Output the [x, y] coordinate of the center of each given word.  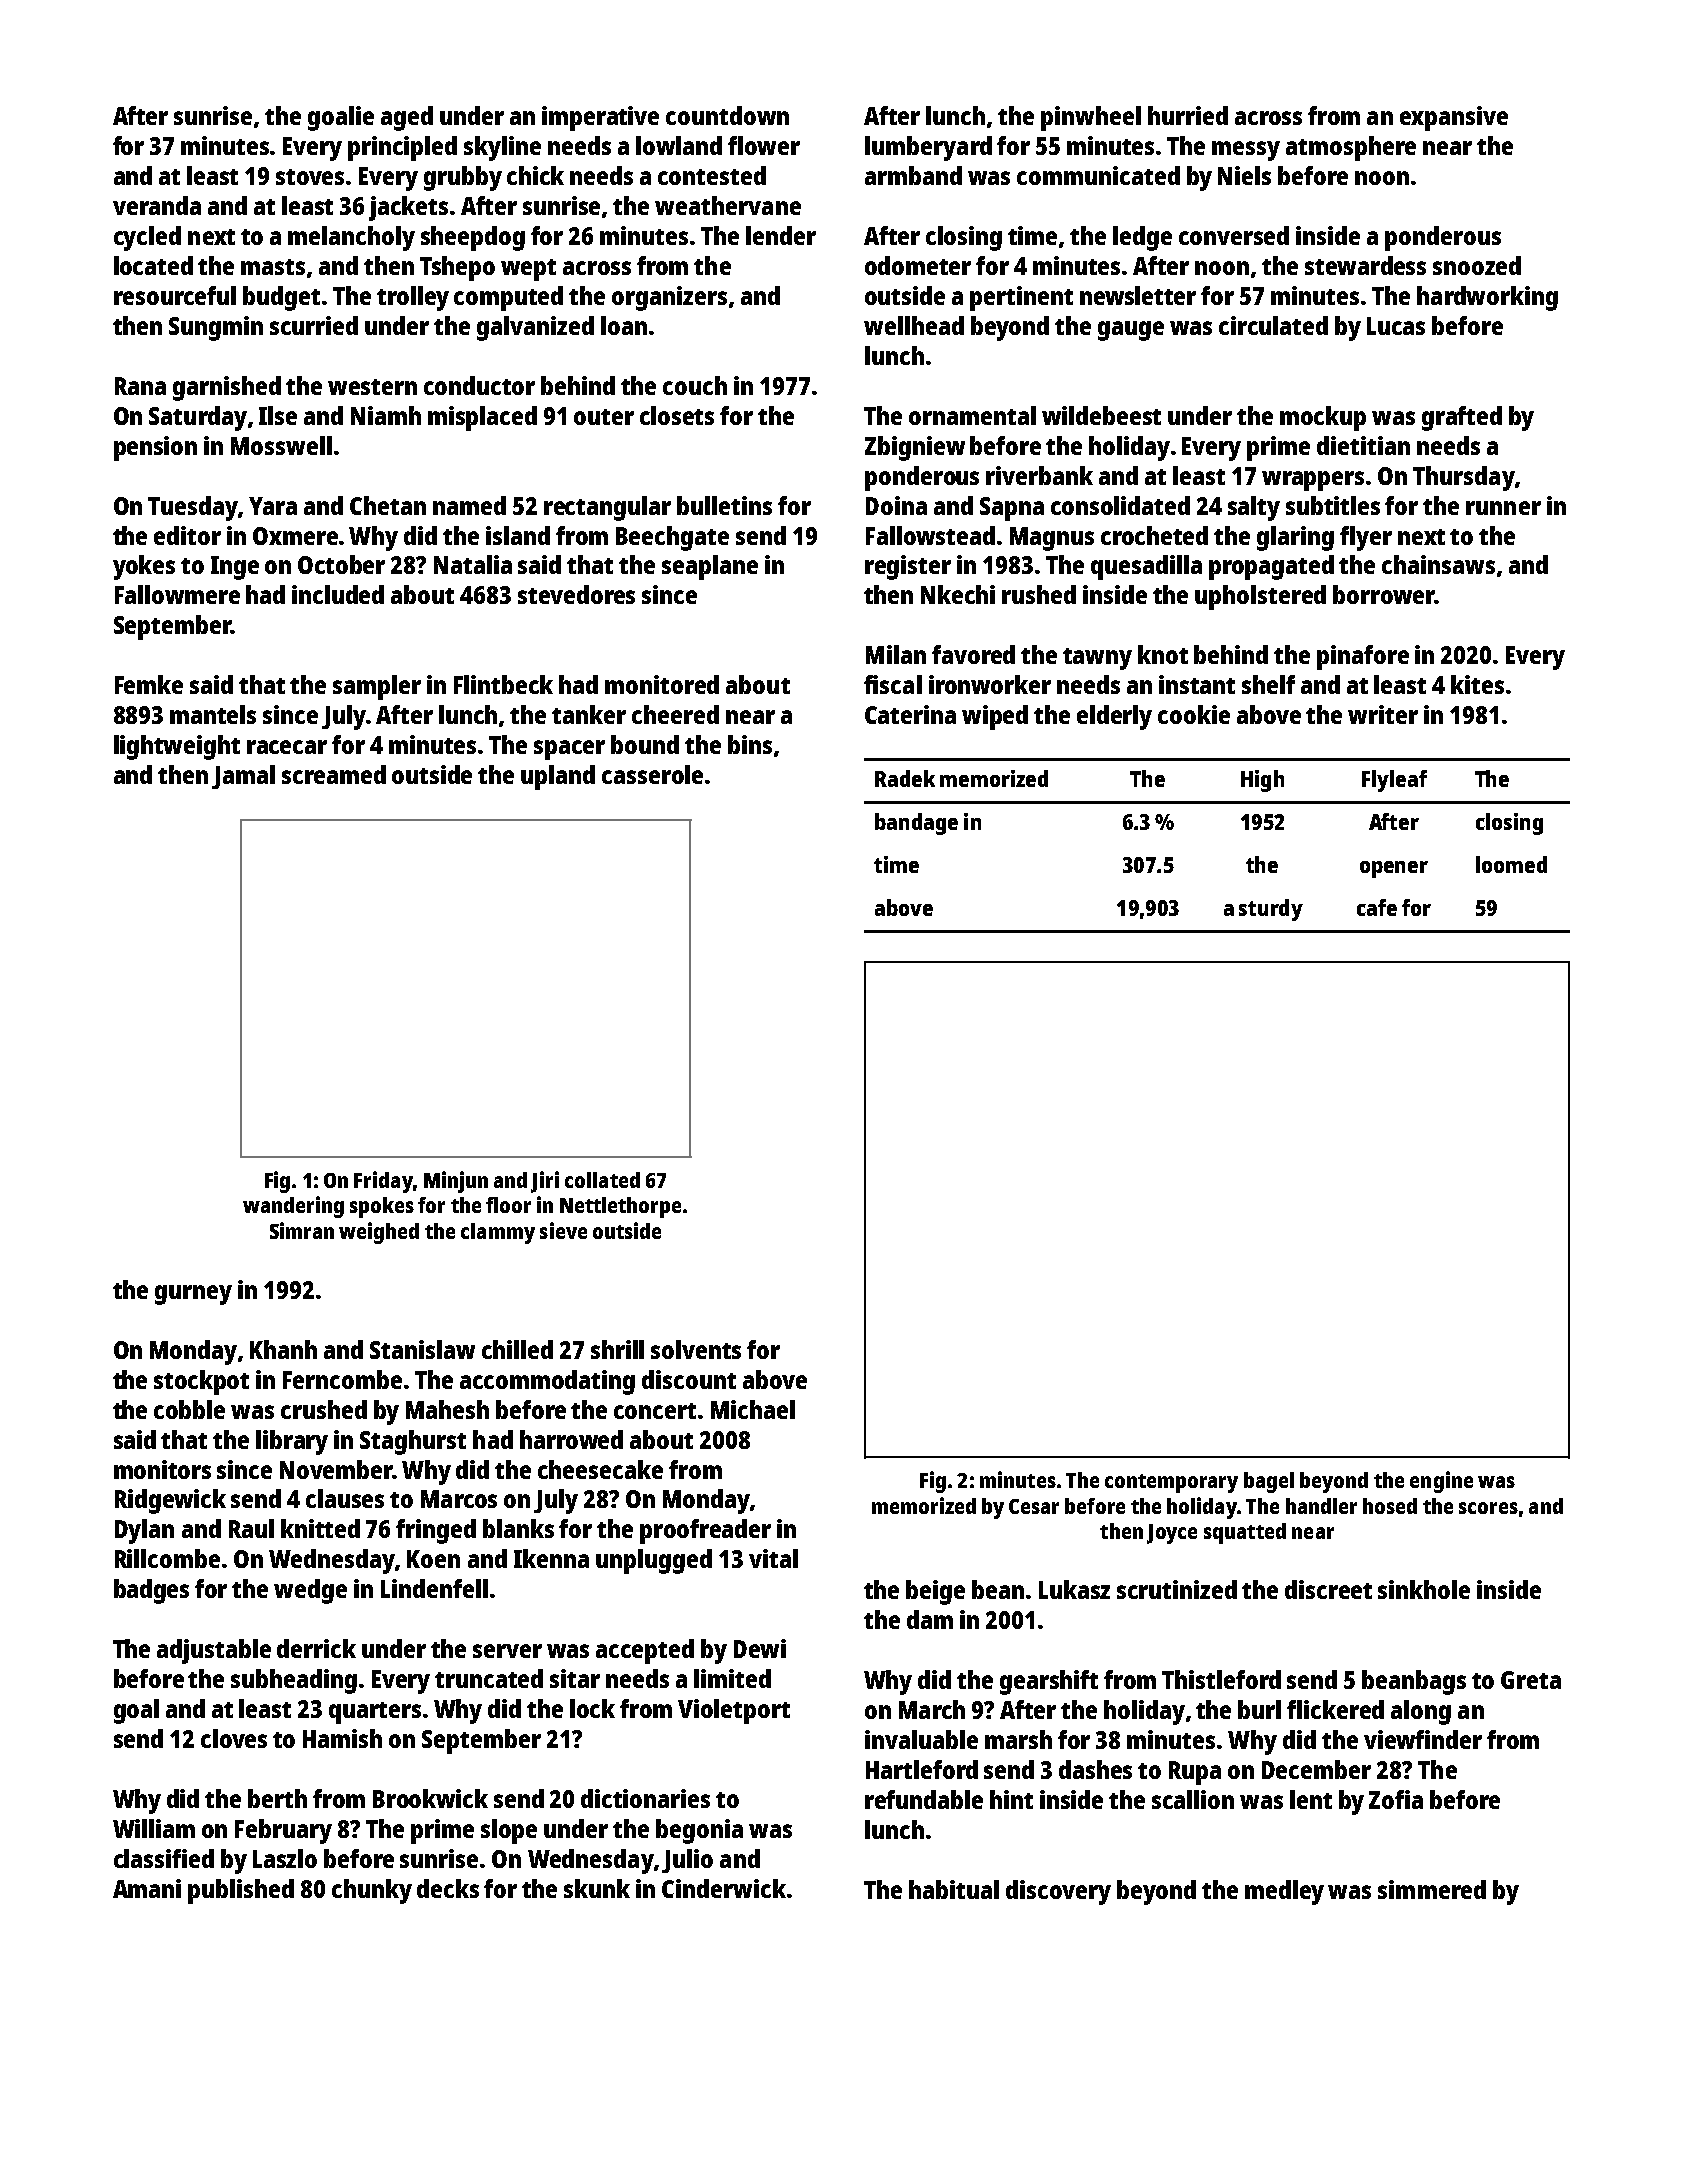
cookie [1194, 714]
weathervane [728, 205]
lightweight [177, 747]
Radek [905, 778]
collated [602, 1180]
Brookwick [430, 1798]
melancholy [351, 238]
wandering [293, 1207]
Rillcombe [167, 1558]
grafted [1462, 418]
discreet [1328, 1589]
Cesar [1034, 1506]
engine [1441, 1482]
